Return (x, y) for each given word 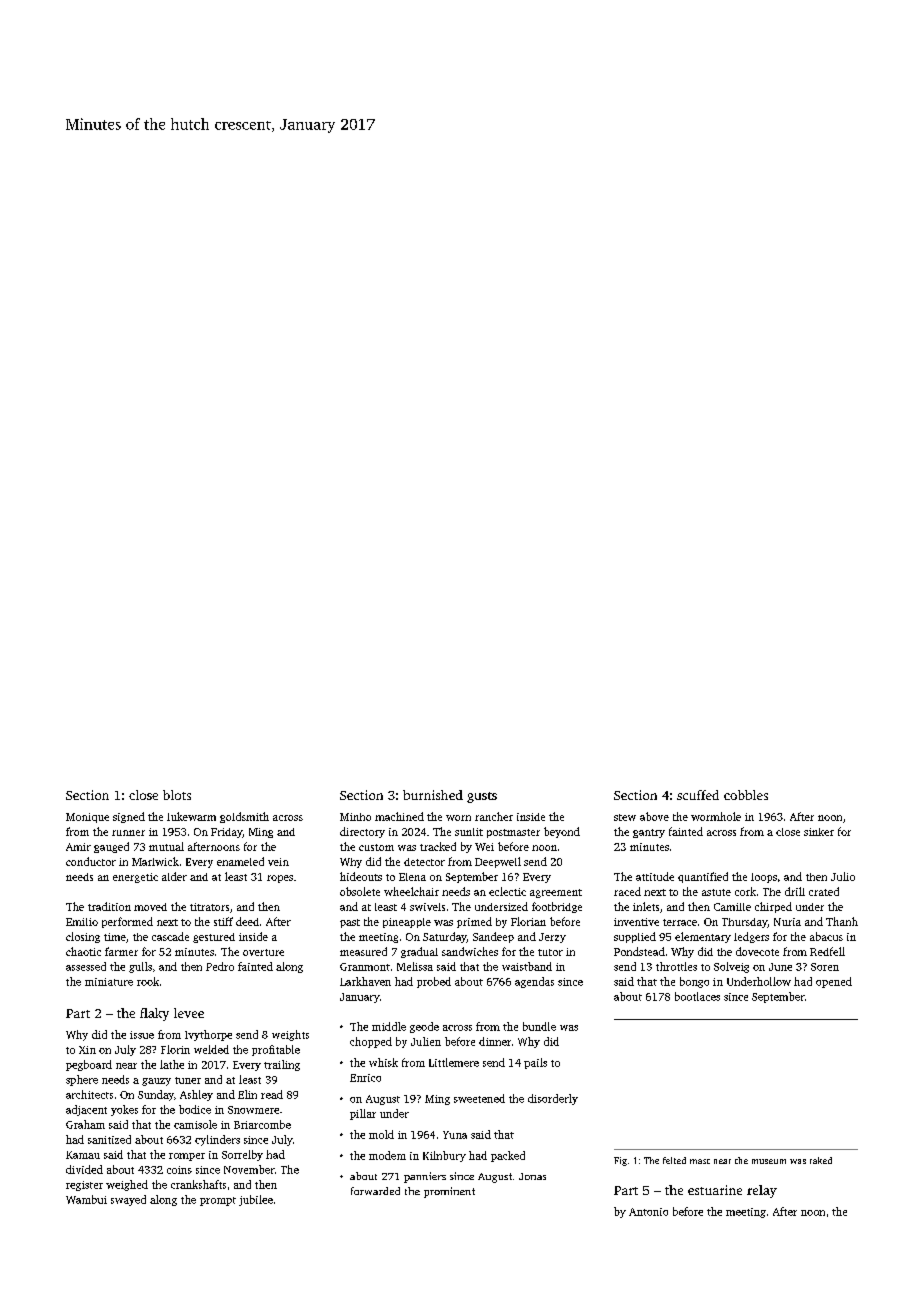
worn (458, 818)
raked (821, 1160)
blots (177, 795)
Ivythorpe (208, 1035)
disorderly (553, 1099)
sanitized (109, 1139)
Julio (843, 876)
